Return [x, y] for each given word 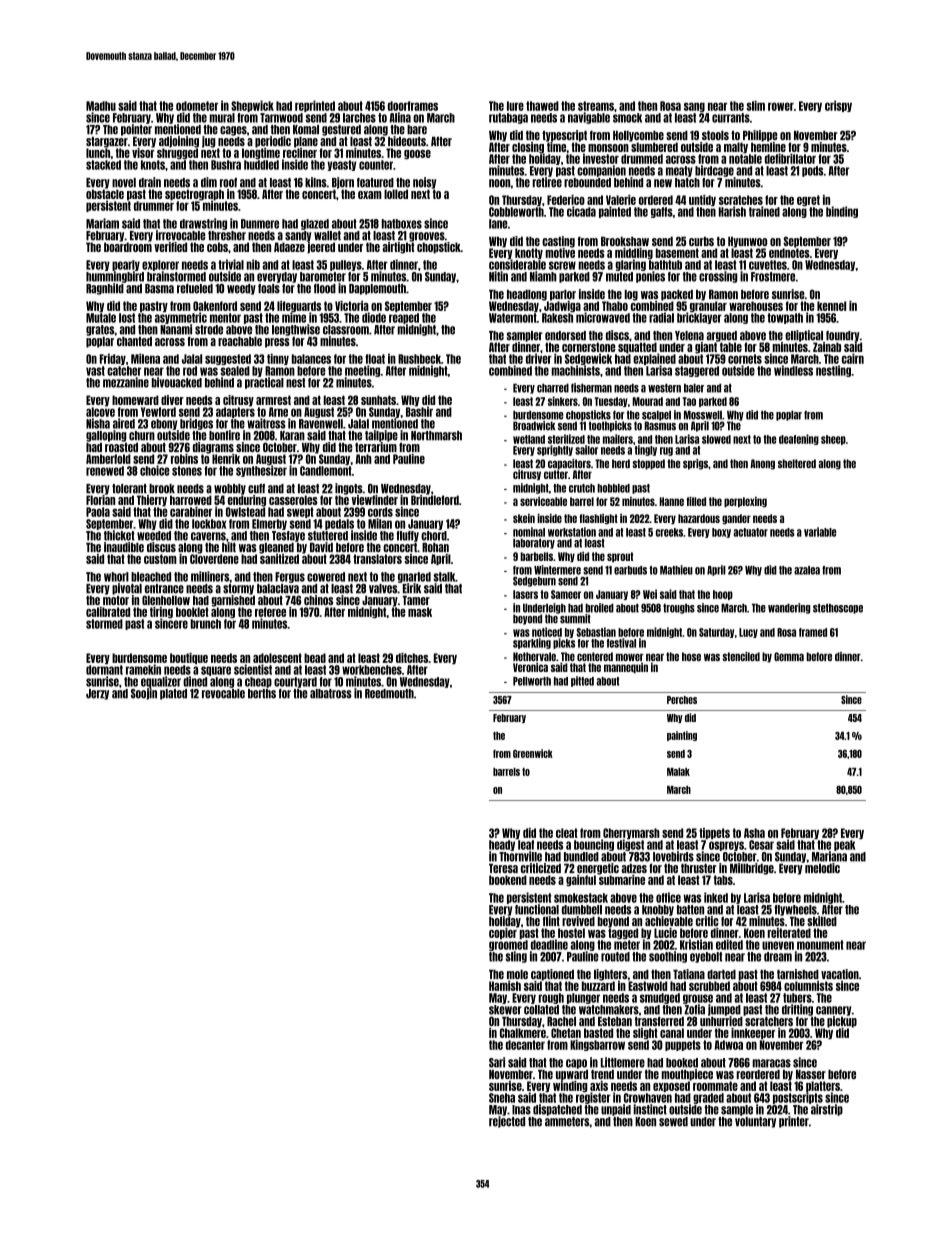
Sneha [502, 1098]
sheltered [797, 463]
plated [173, 694]
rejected [507, 1122]
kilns [316, 182]
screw [562, 265]
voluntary [755, 1122]
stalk [444, 577]
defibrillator [790, 158]
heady [502, 845]
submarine [622, 880]
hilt [229, 547]
